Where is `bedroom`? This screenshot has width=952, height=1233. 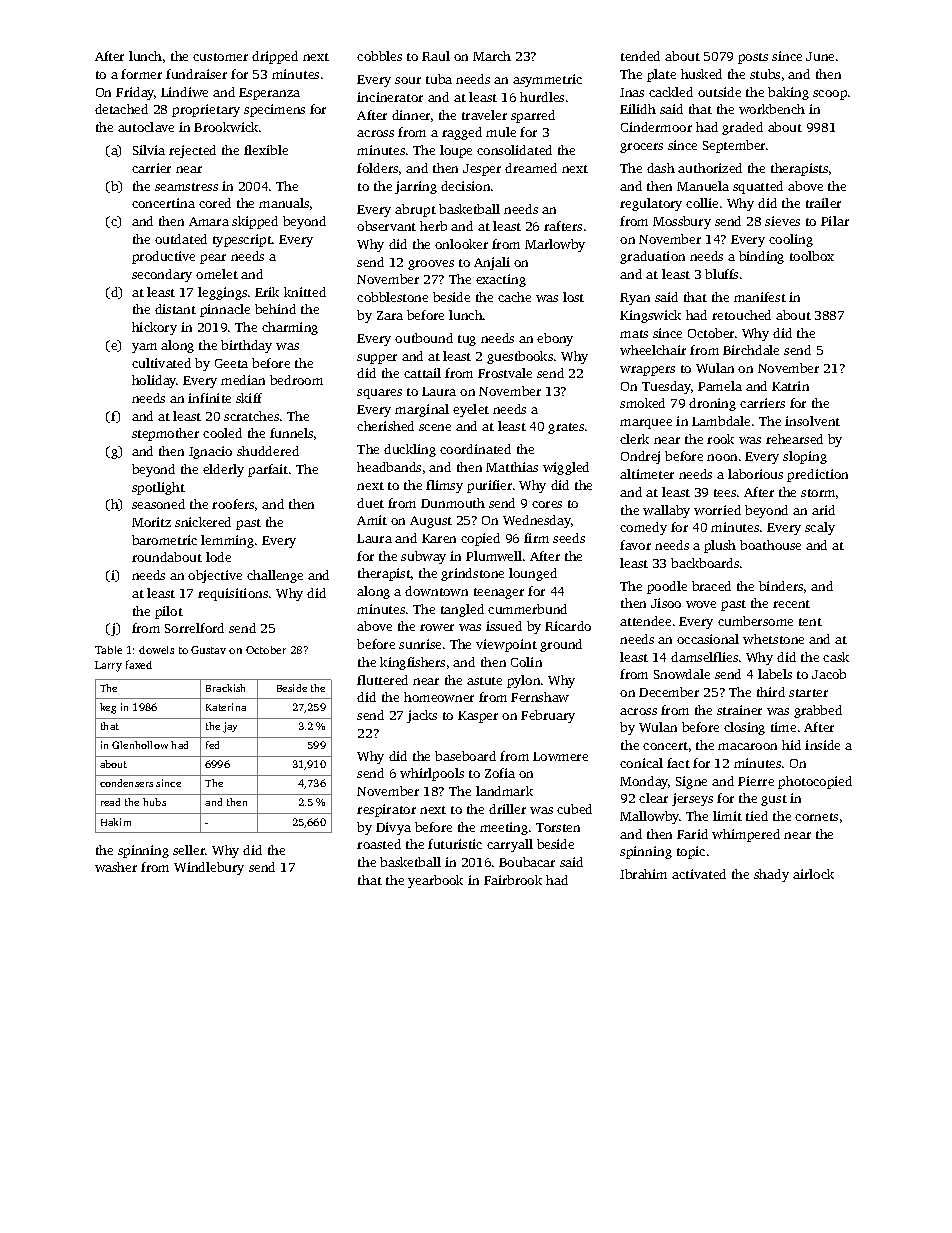 bedroom is located at coordinates (296, 380).
